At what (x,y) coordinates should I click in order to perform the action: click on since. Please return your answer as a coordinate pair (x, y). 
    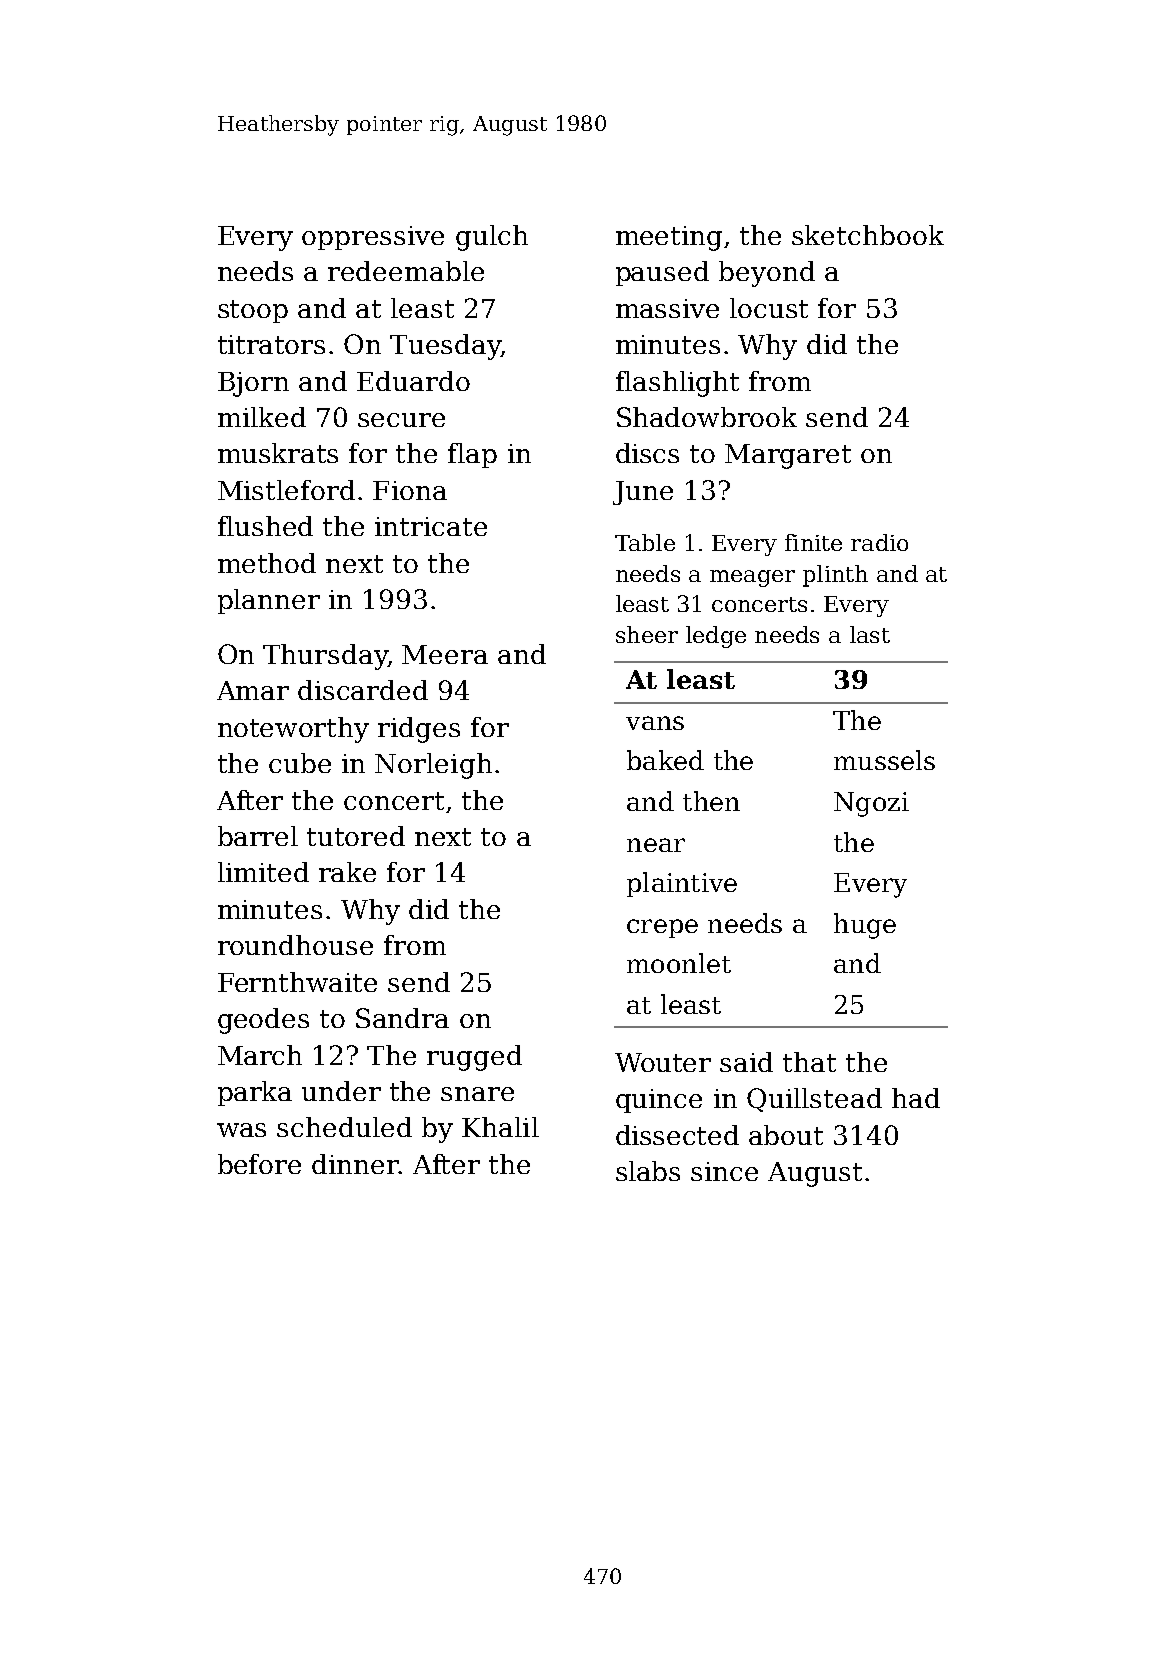
    Looking at the image, I should click on (724, 1171).
